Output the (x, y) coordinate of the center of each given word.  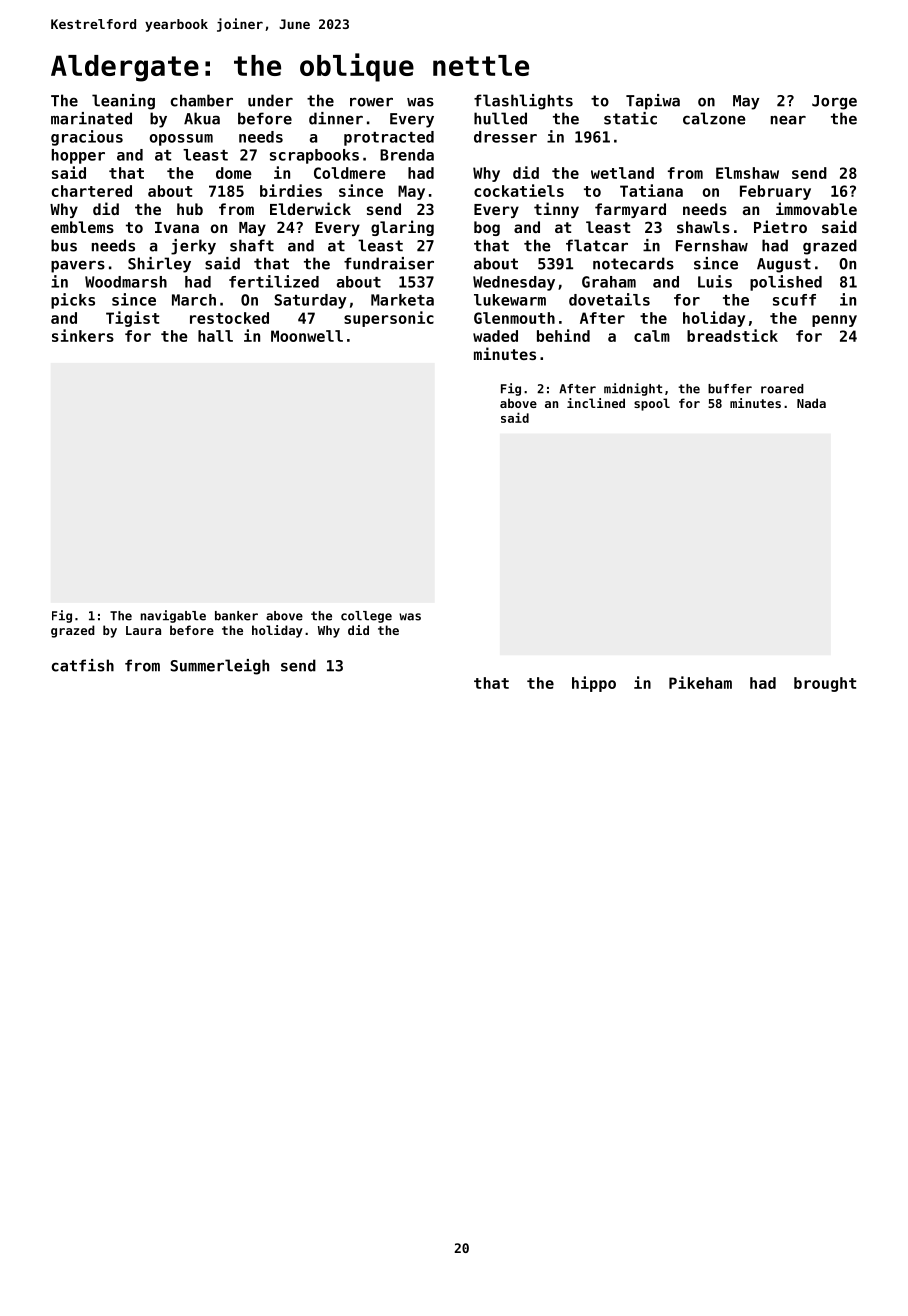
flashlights (523, 102)
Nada (811, 403)
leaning (123, 102)
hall (215, 336)
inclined (596, 403)
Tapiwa (653, 102)
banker (236, 616)
